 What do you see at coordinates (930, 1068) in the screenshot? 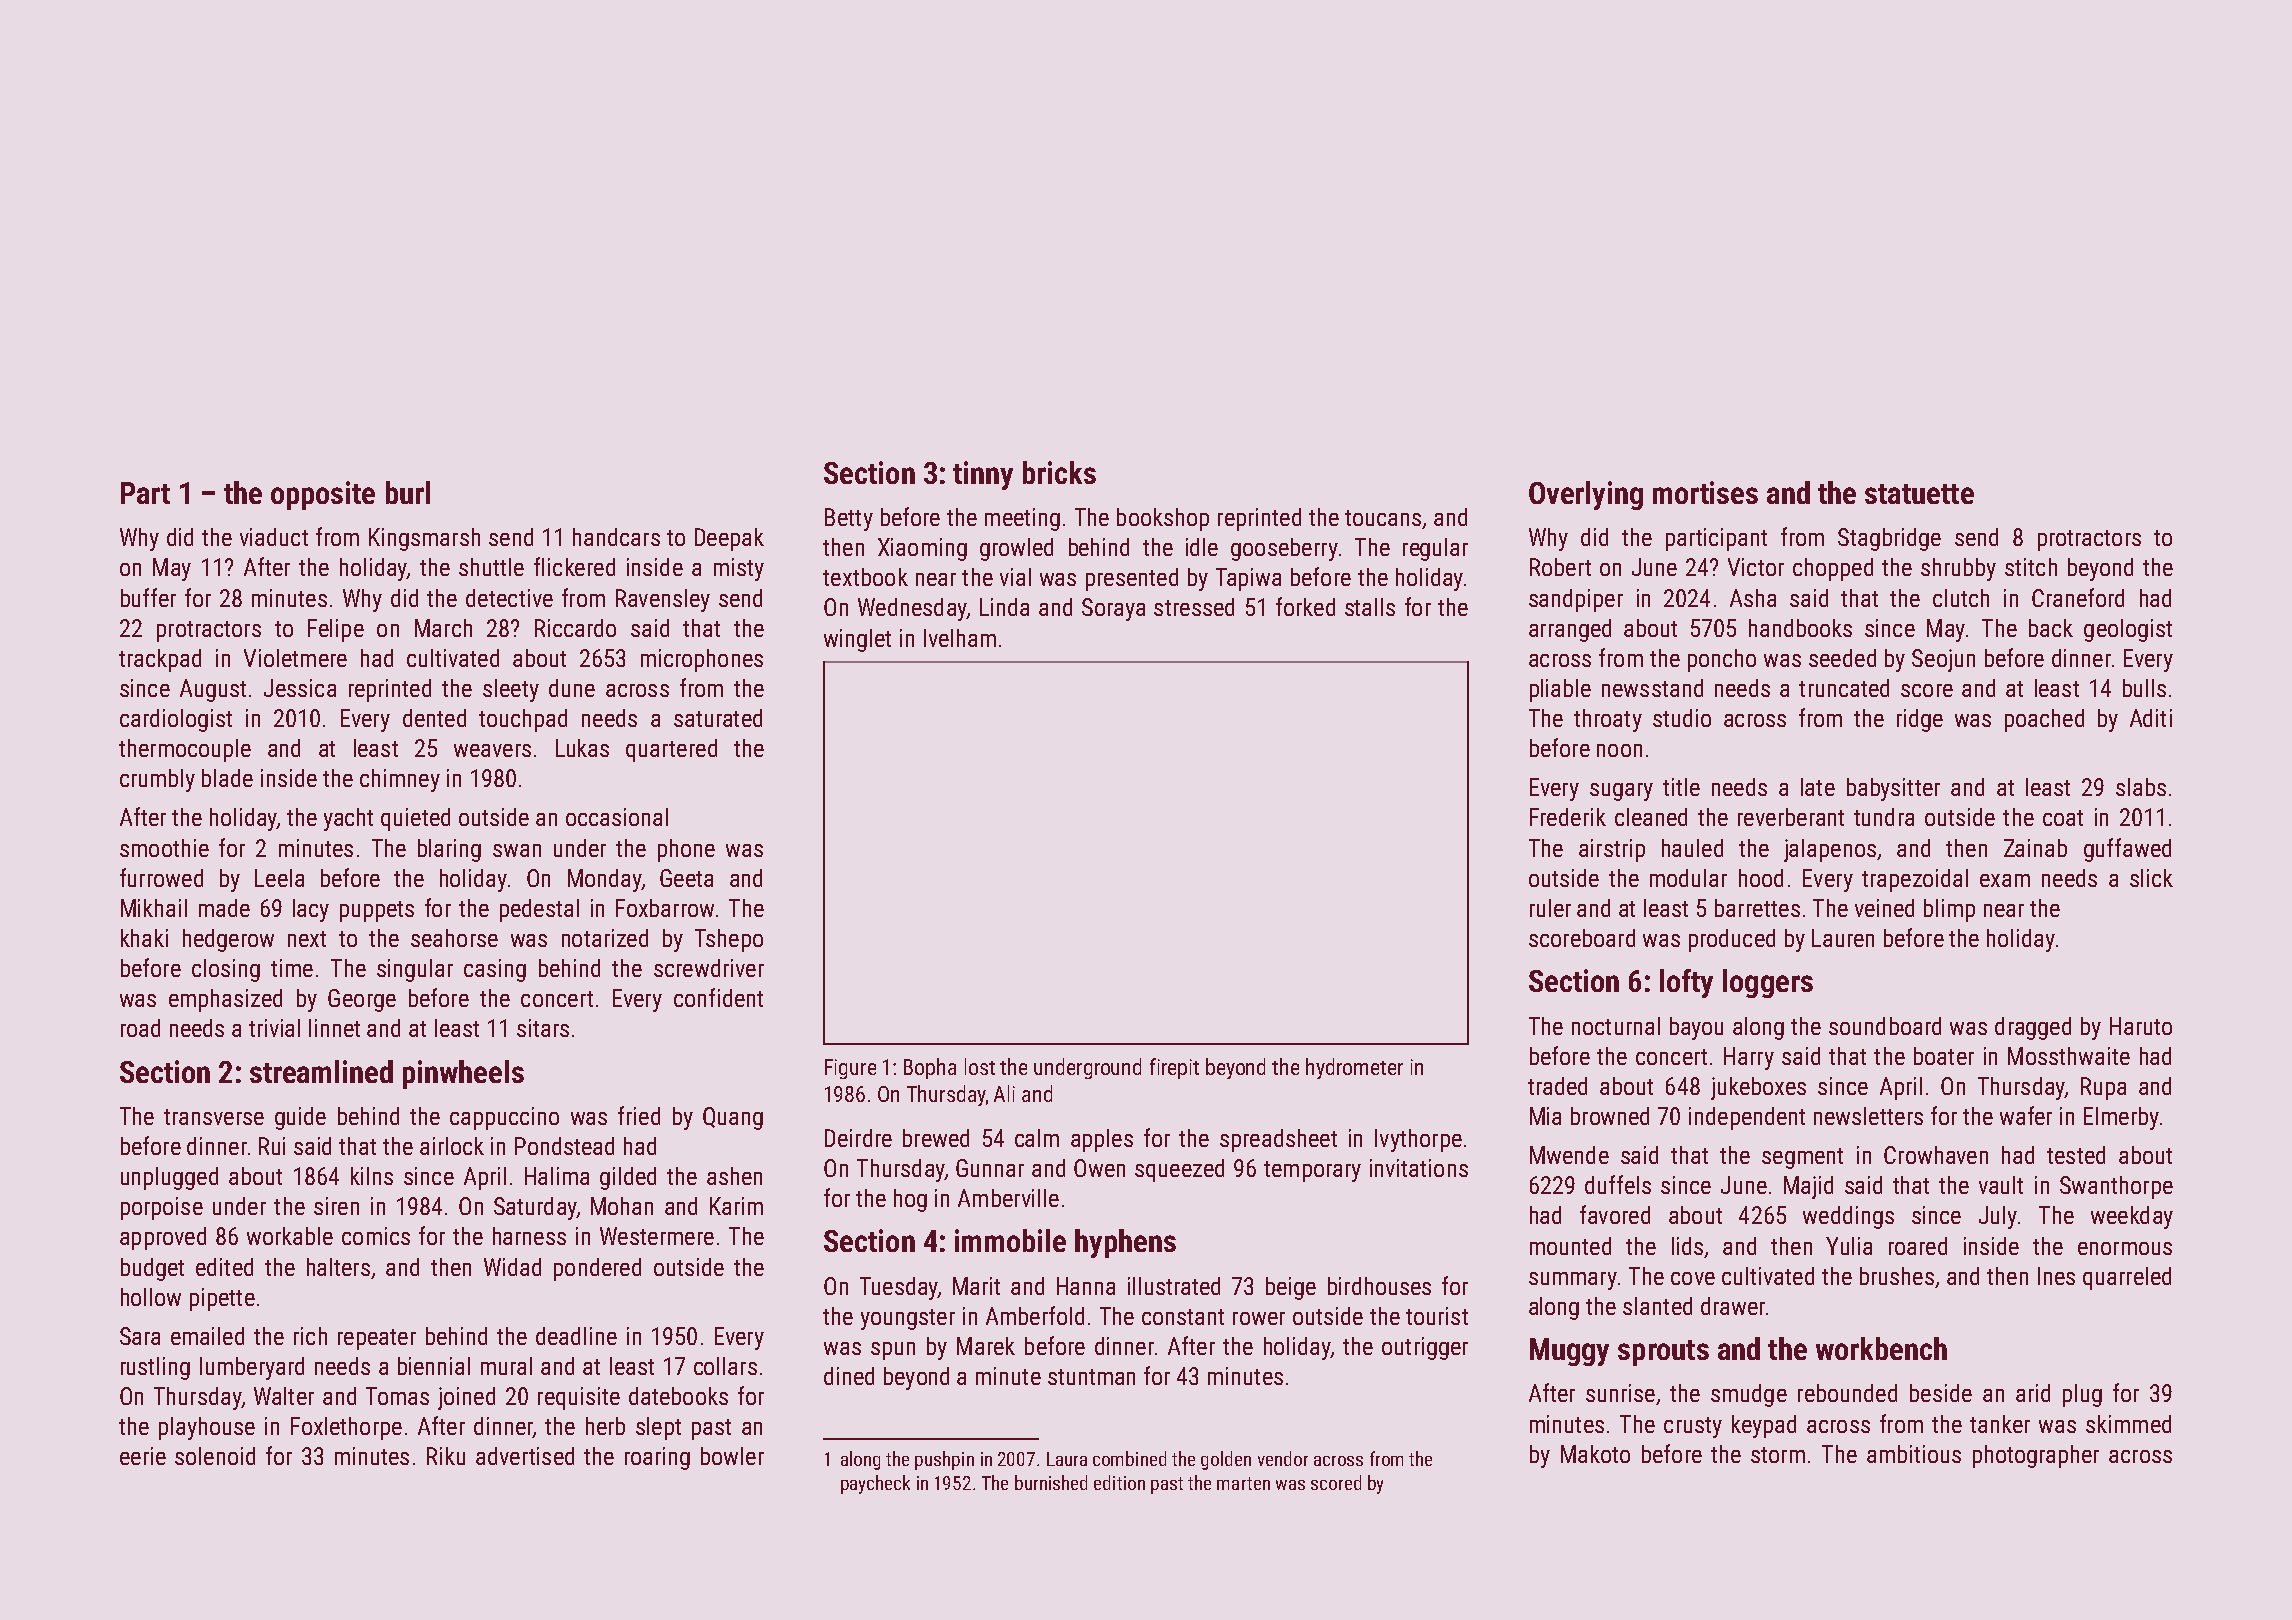
I see `Bopha` at bounding box center [930, 1068].
